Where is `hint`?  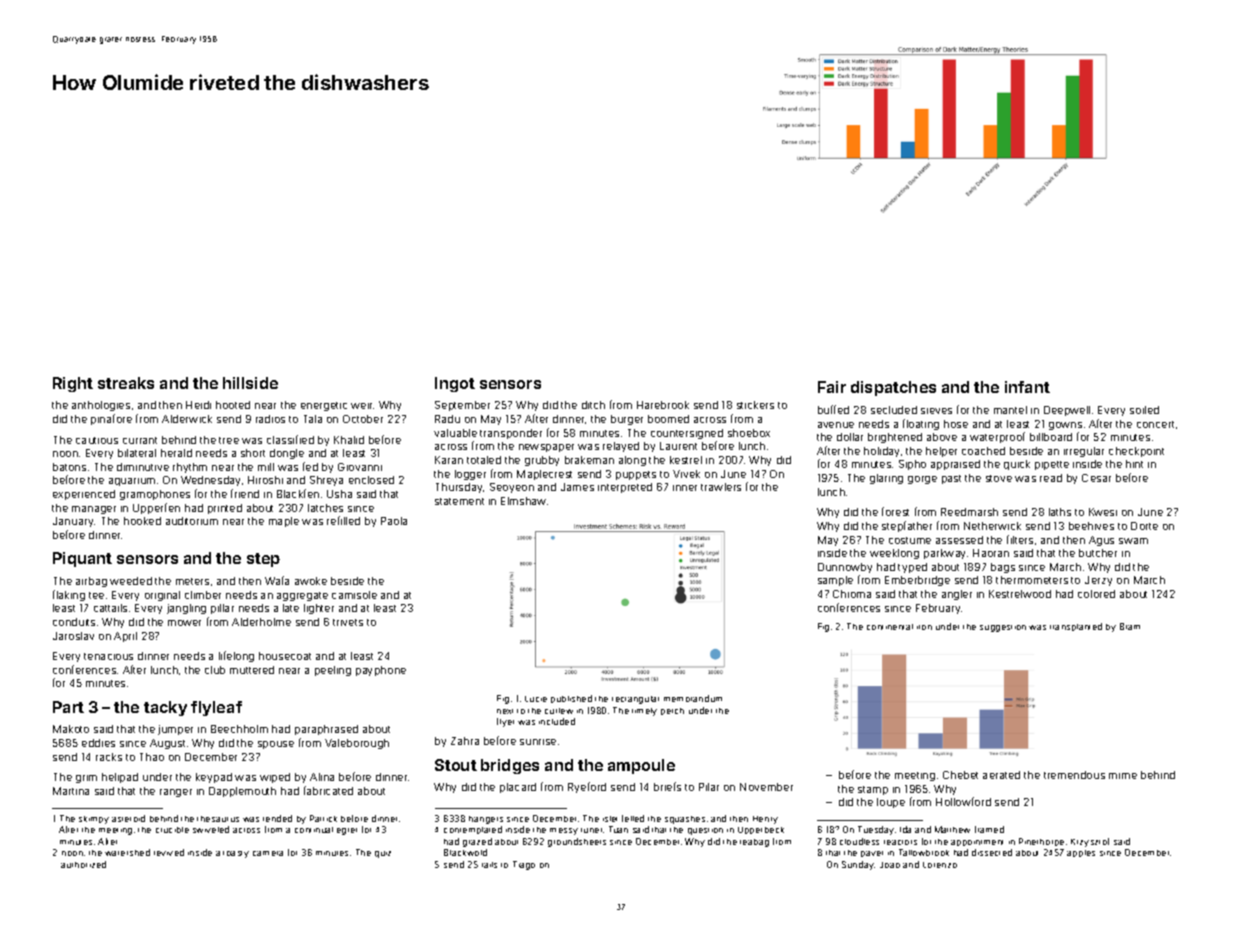 hint is located at coordinates (1134, 464).
